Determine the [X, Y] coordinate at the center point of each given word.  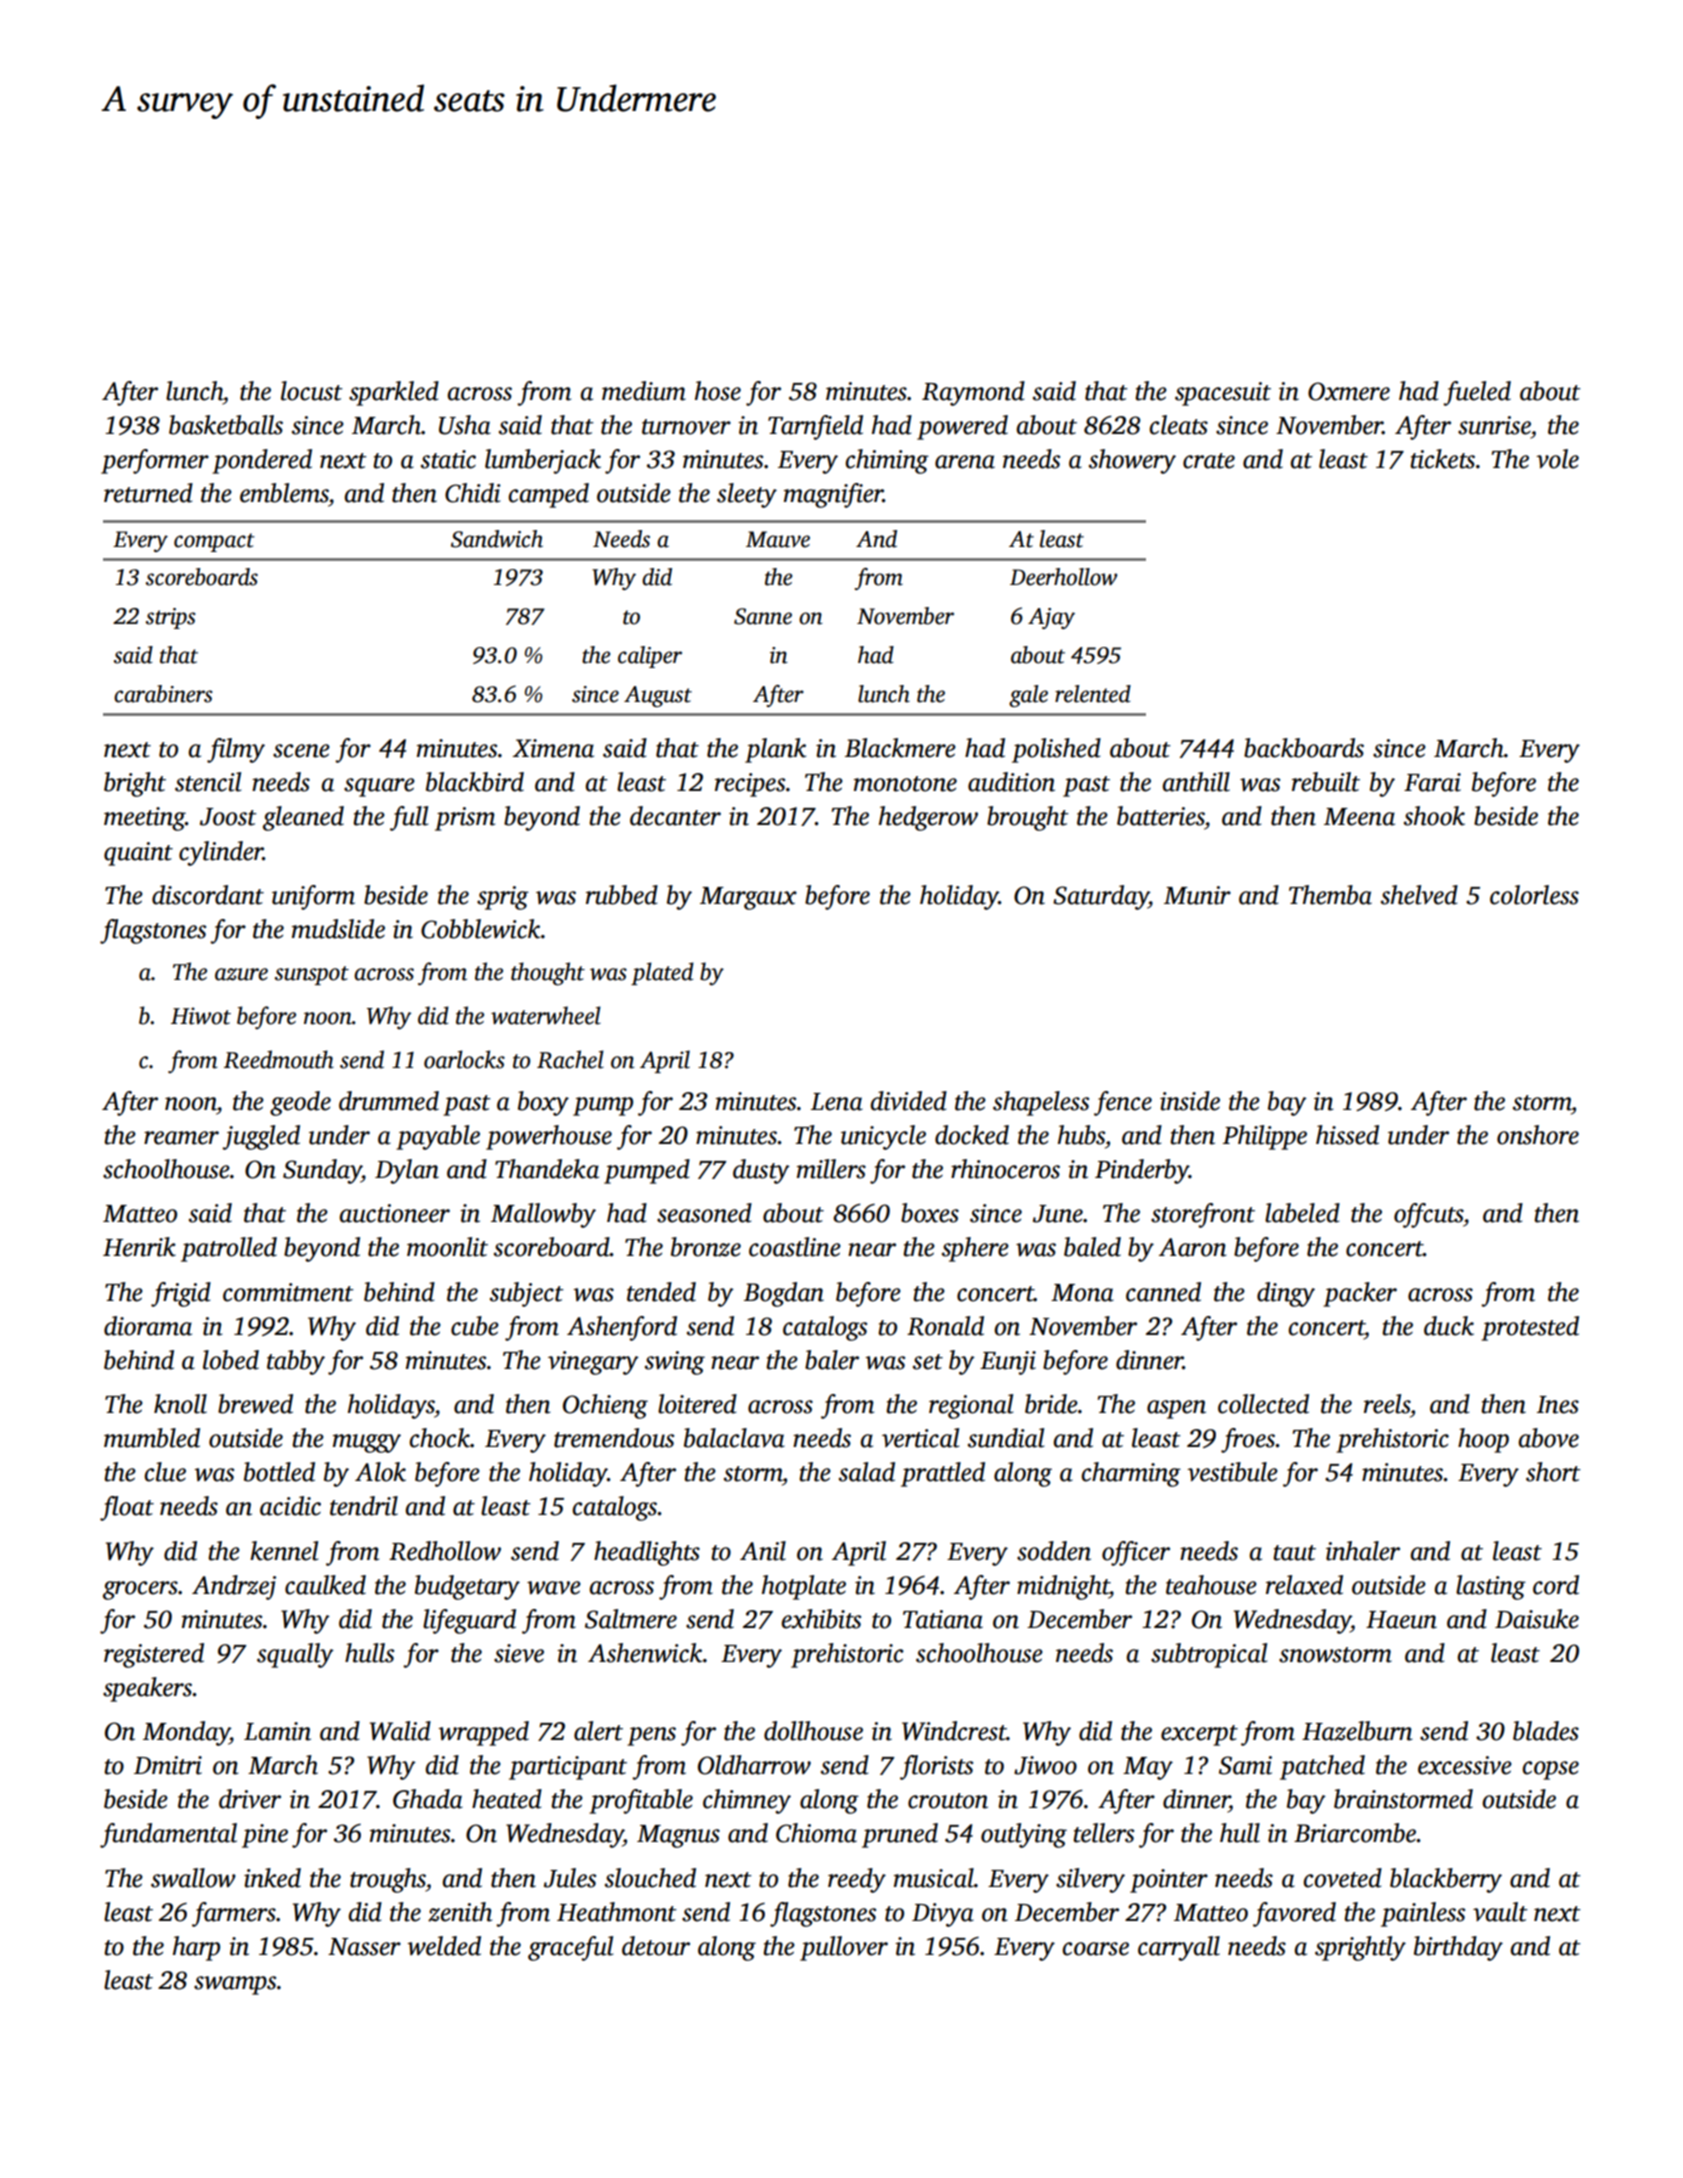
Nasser [364, 1947]
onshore [1538, 1135]
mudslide [338, 929]
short [1553, 1472]
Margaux [748, 898]
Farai [1432, 782]
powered [962, 427]
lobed [231, 1360]
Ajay [1051, 618]
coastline [795, 1247]
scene [301, 751]
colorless [1534, 895]
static [448, 459]
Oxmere [1349, 391]
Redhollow [445, 1551]
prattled [943, 1474]
